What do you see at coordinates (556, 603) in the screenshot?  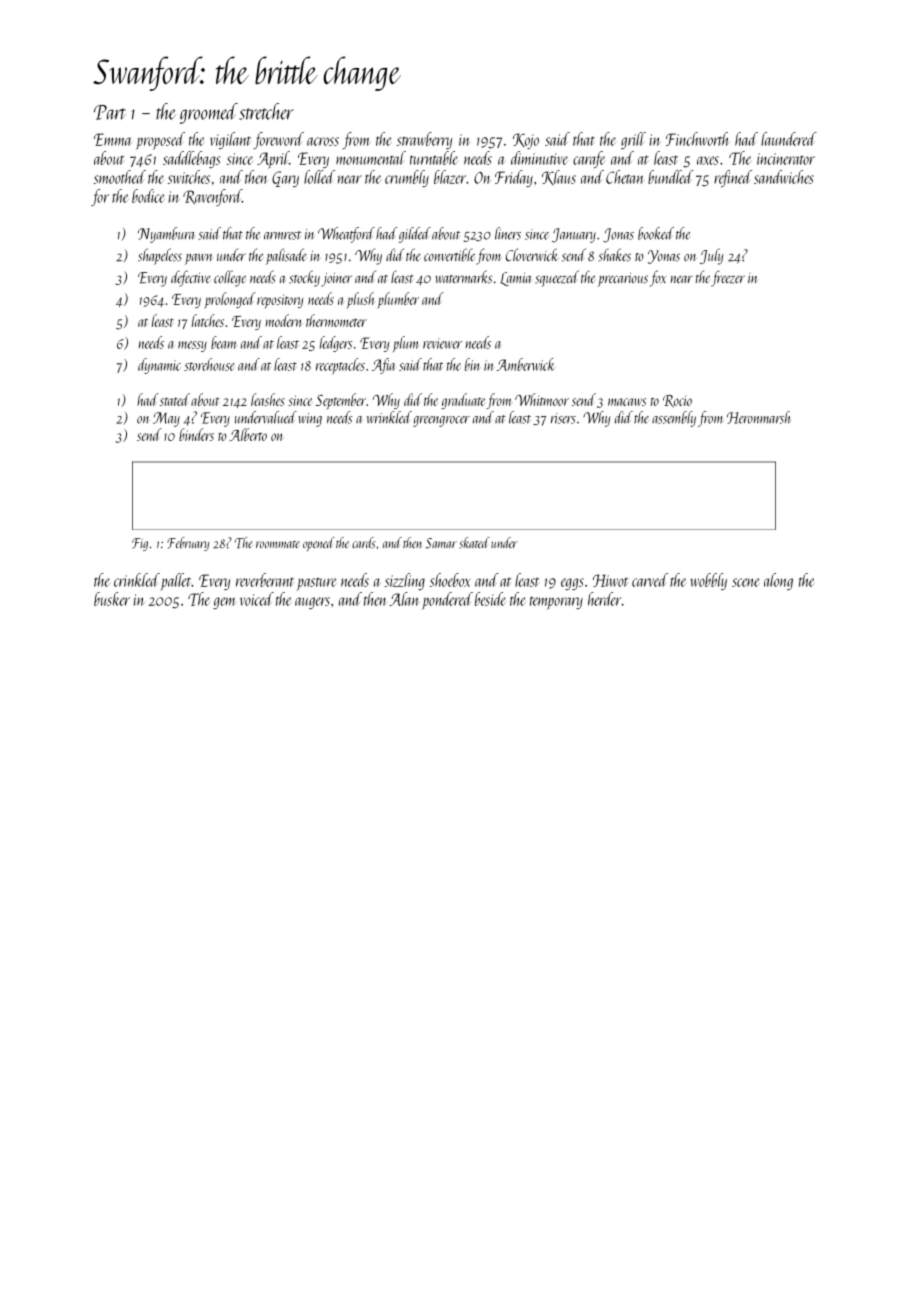 I see `temporary` at bounding box center [556, 603].
